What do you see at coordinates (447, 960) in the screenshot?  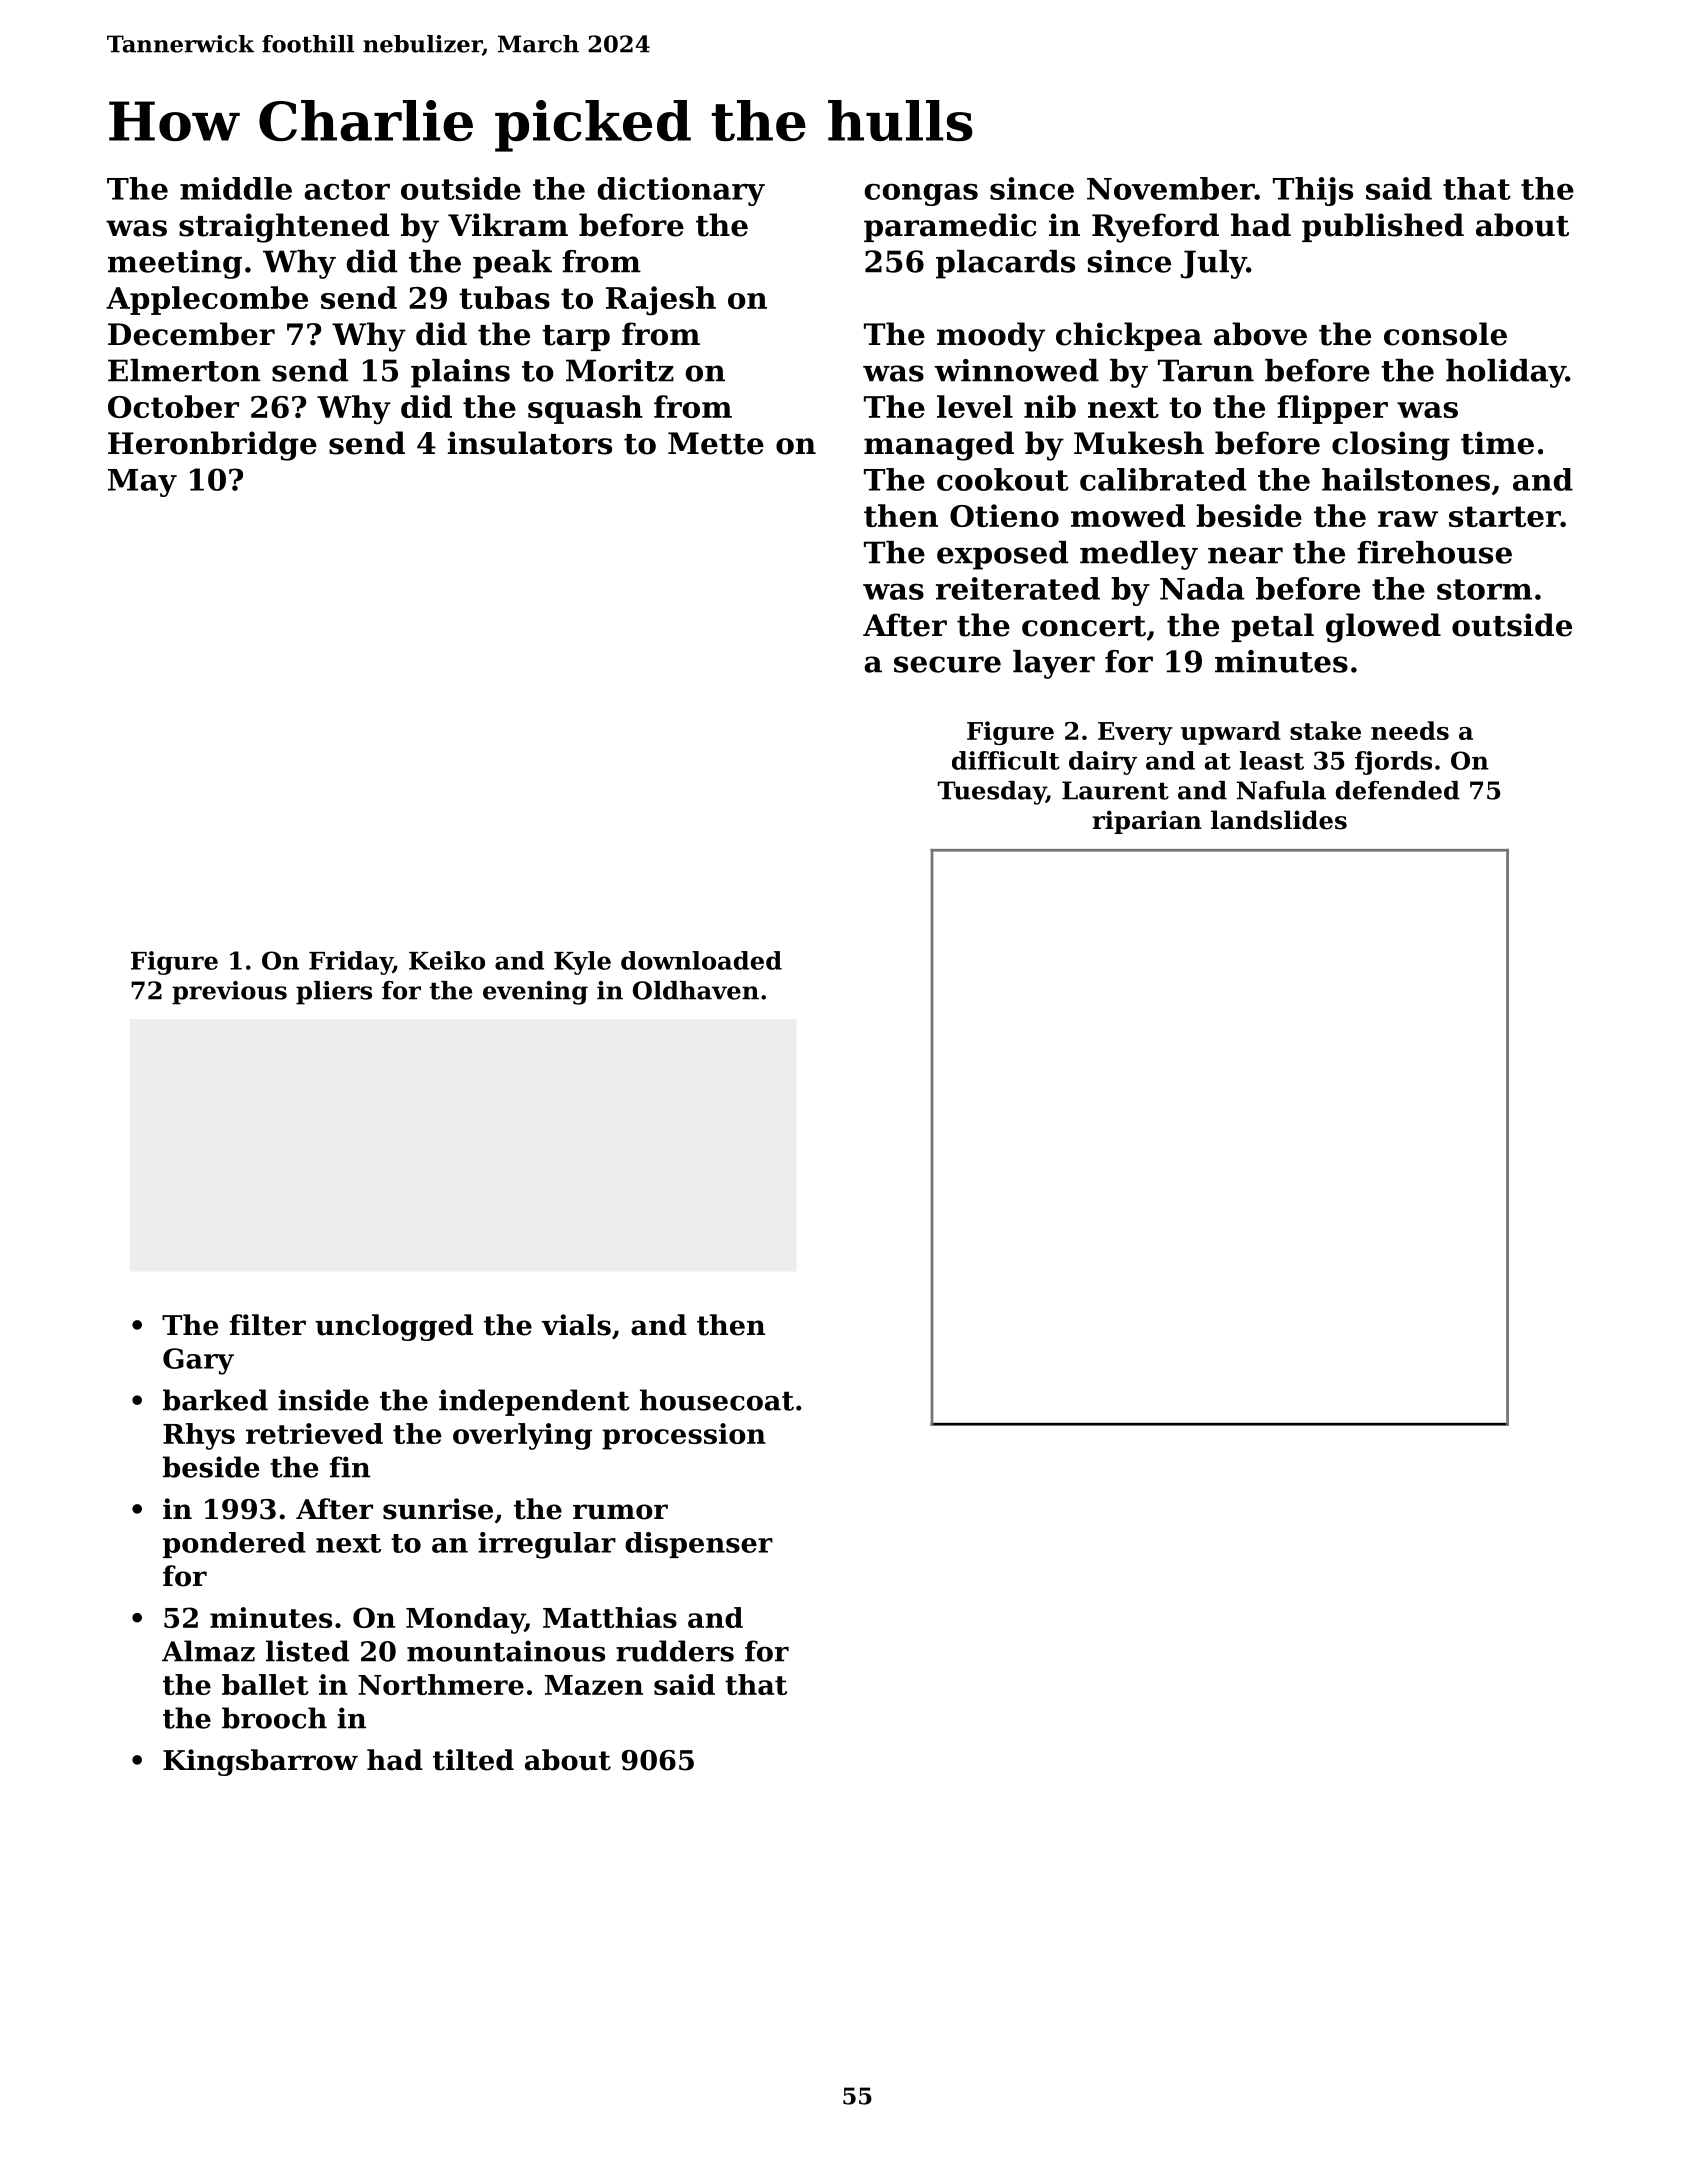 I see `Keiko` at bounding box center [447, 960].
